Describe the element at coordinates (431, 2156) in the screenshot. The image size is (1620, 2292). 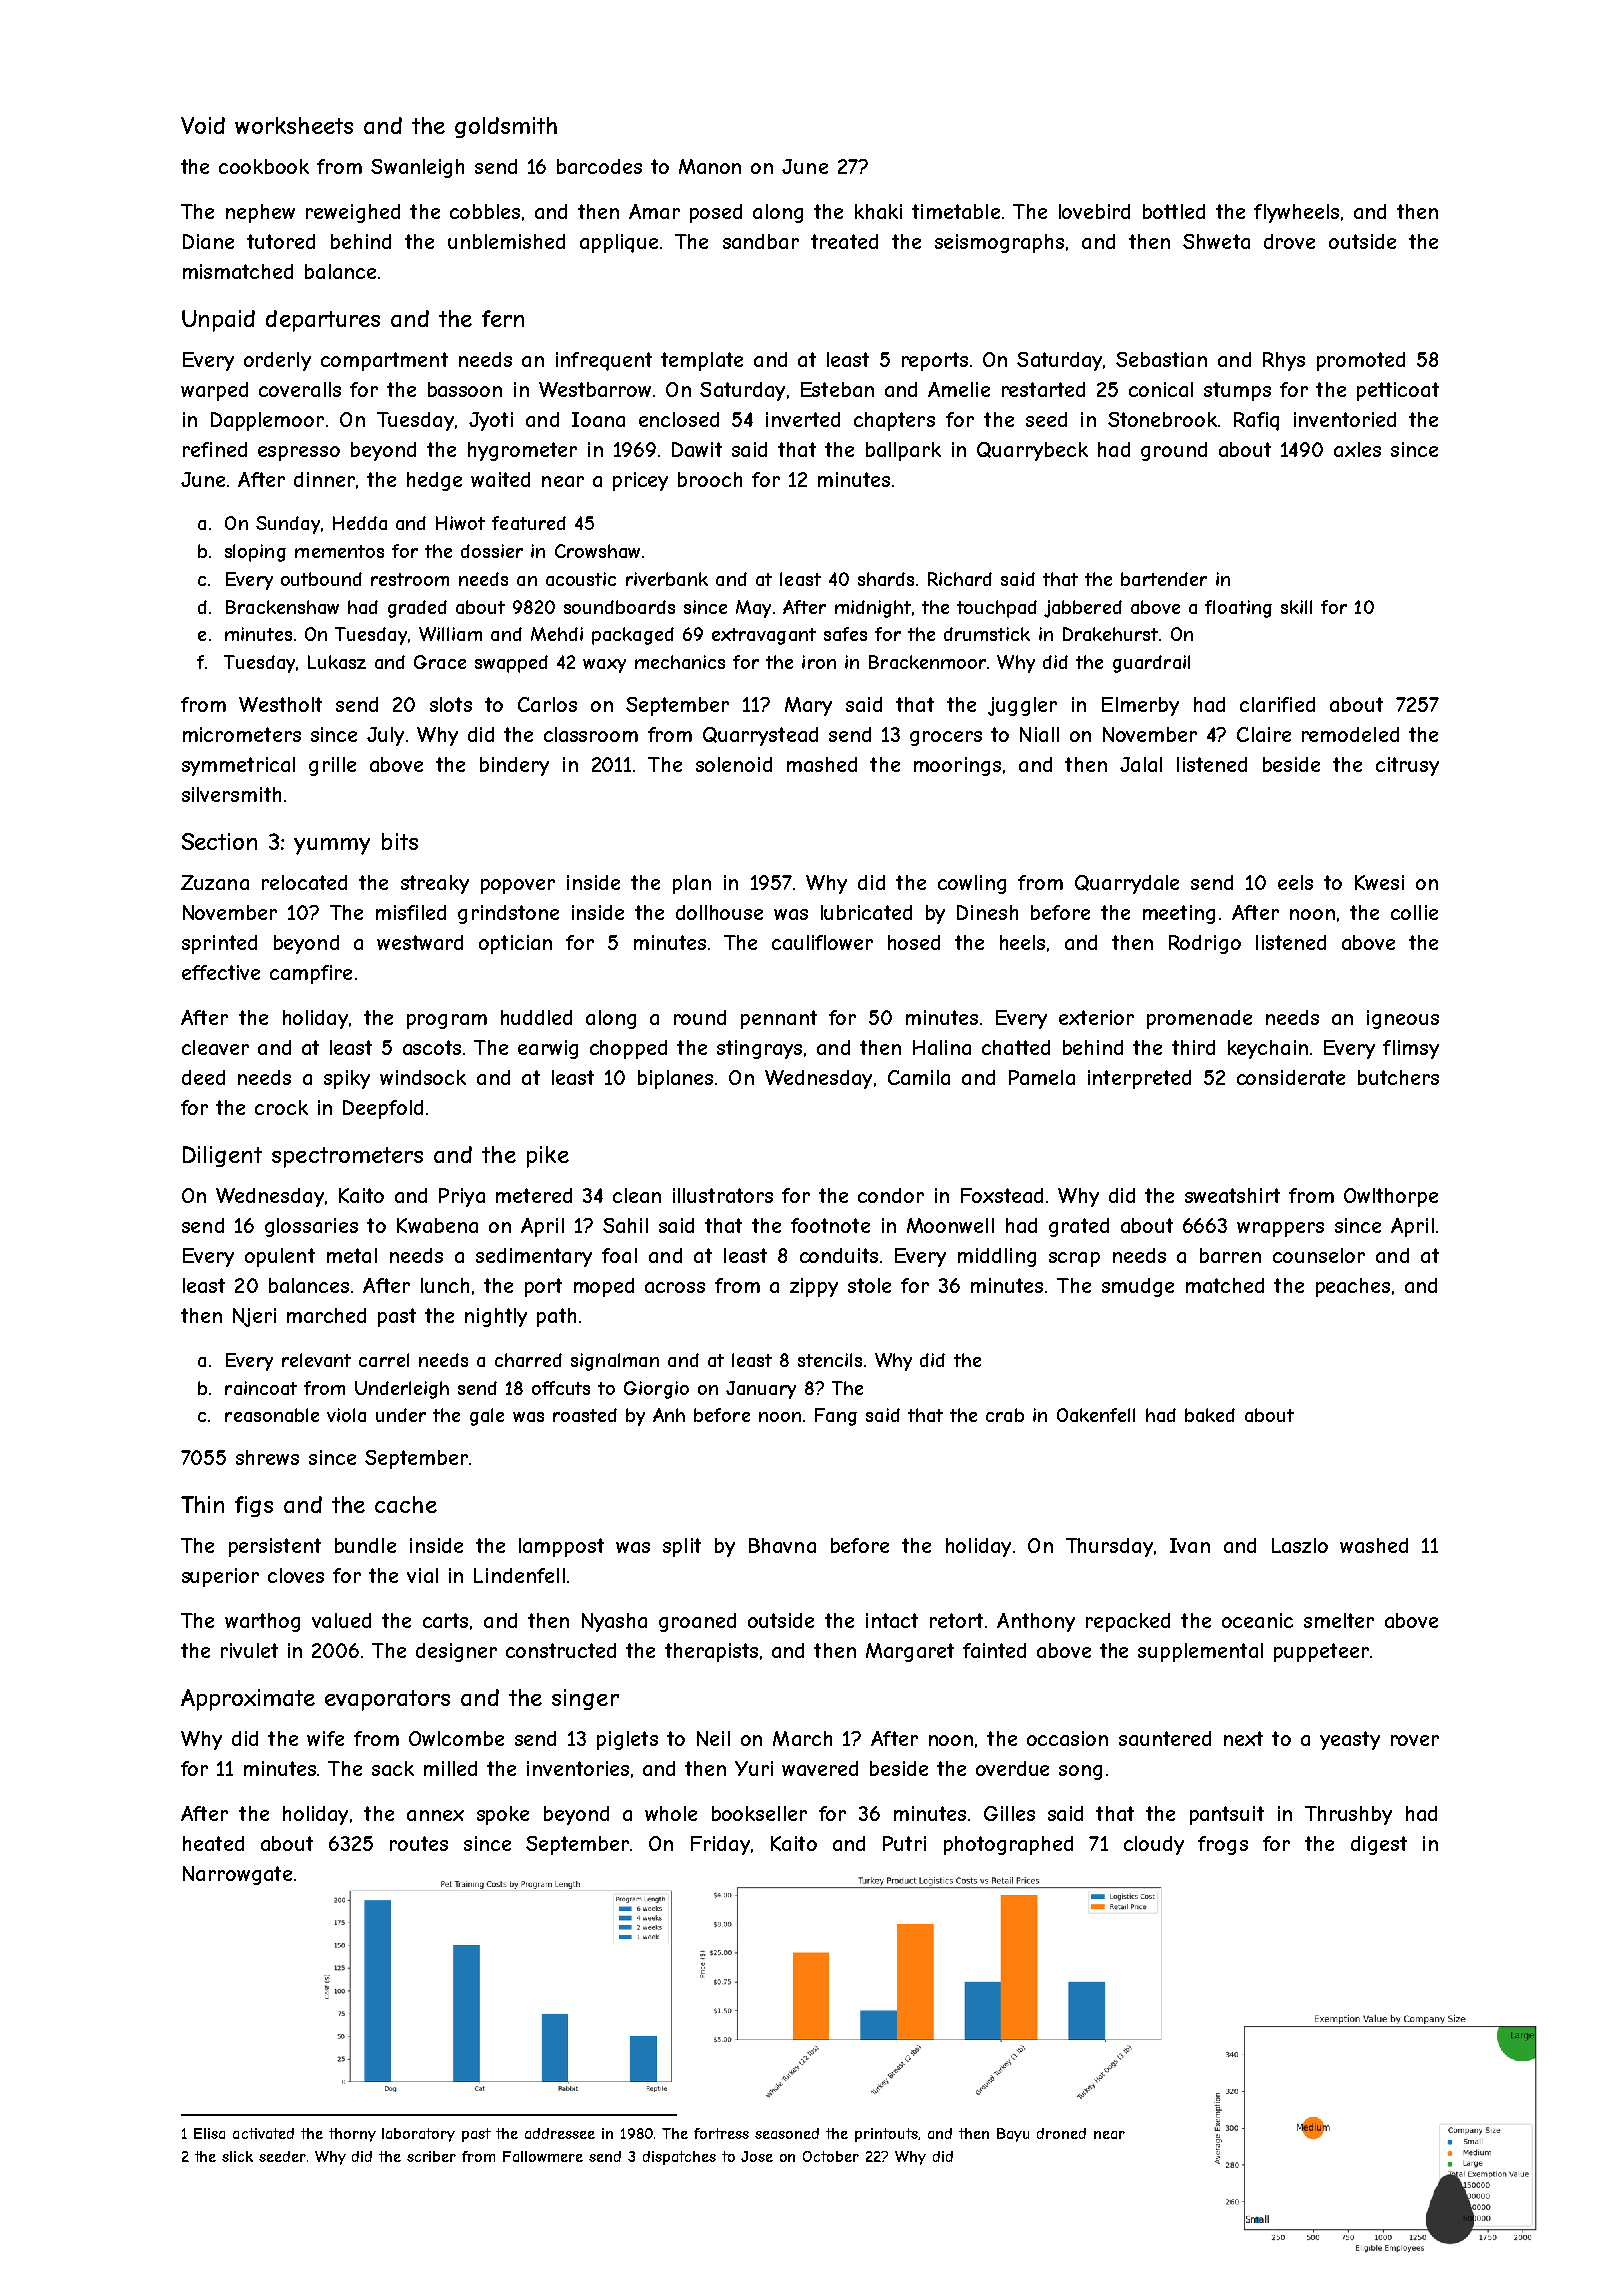
I see `scriber` at that location.
